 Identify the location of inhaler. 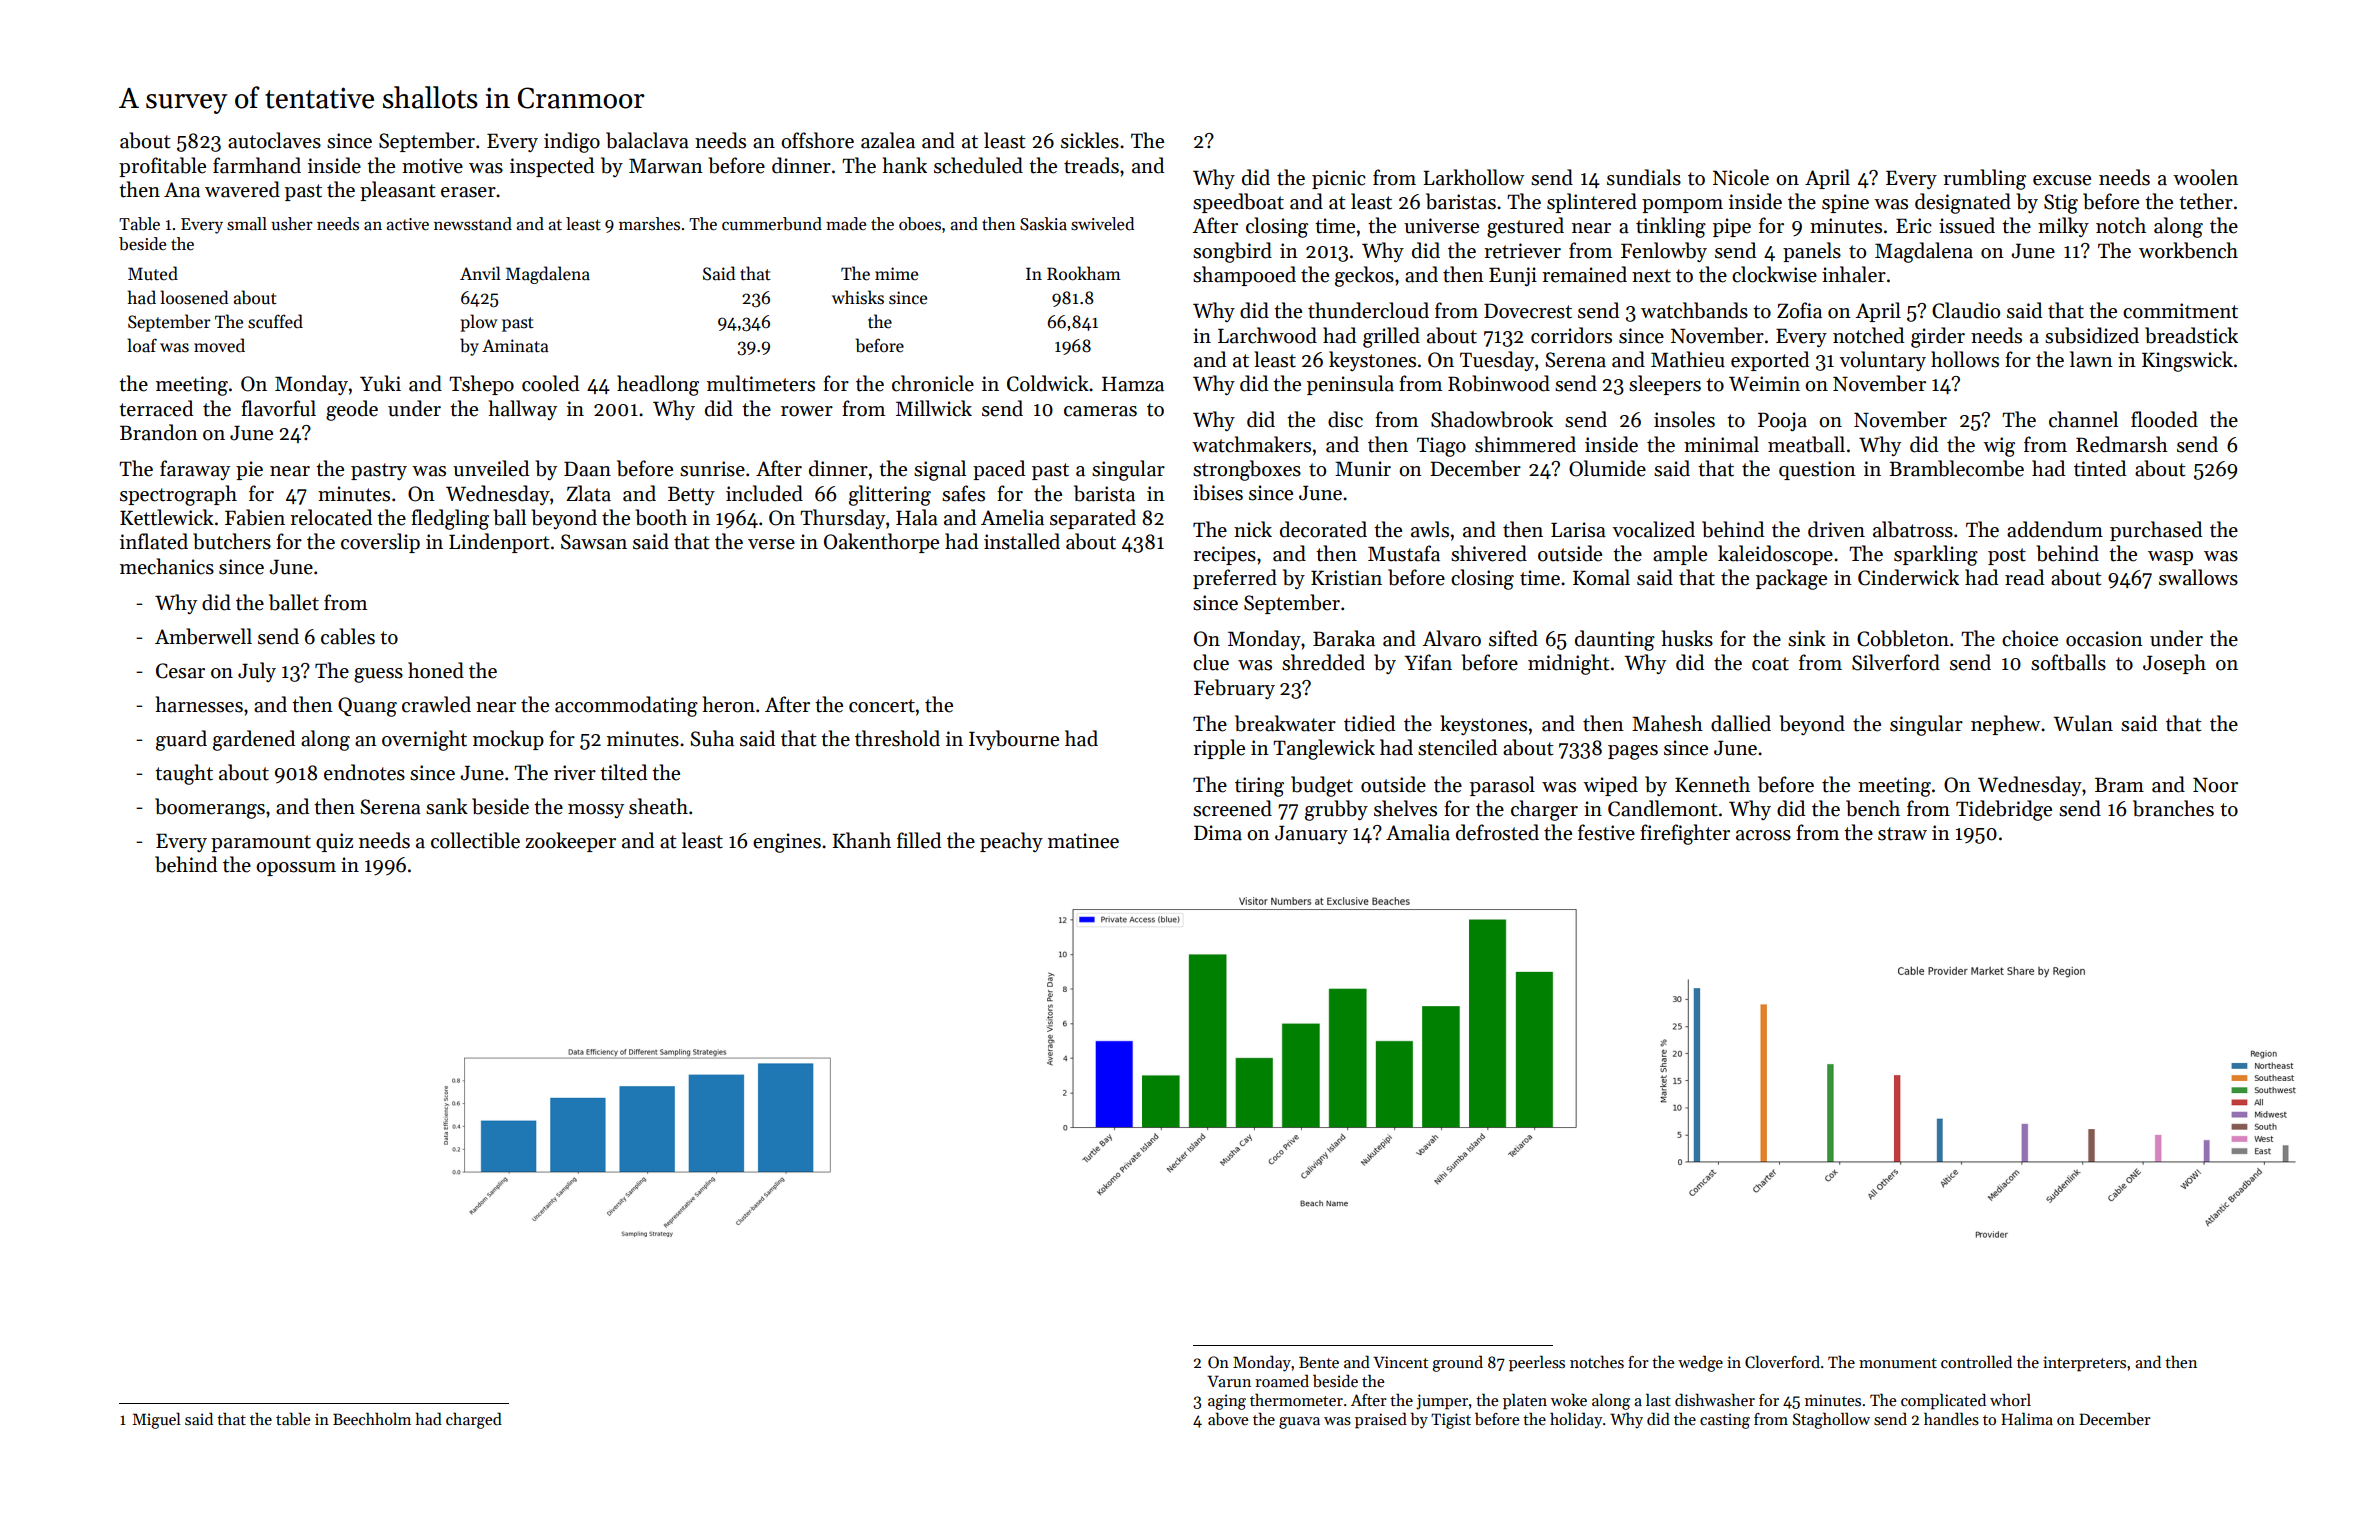
(1854, 274).
